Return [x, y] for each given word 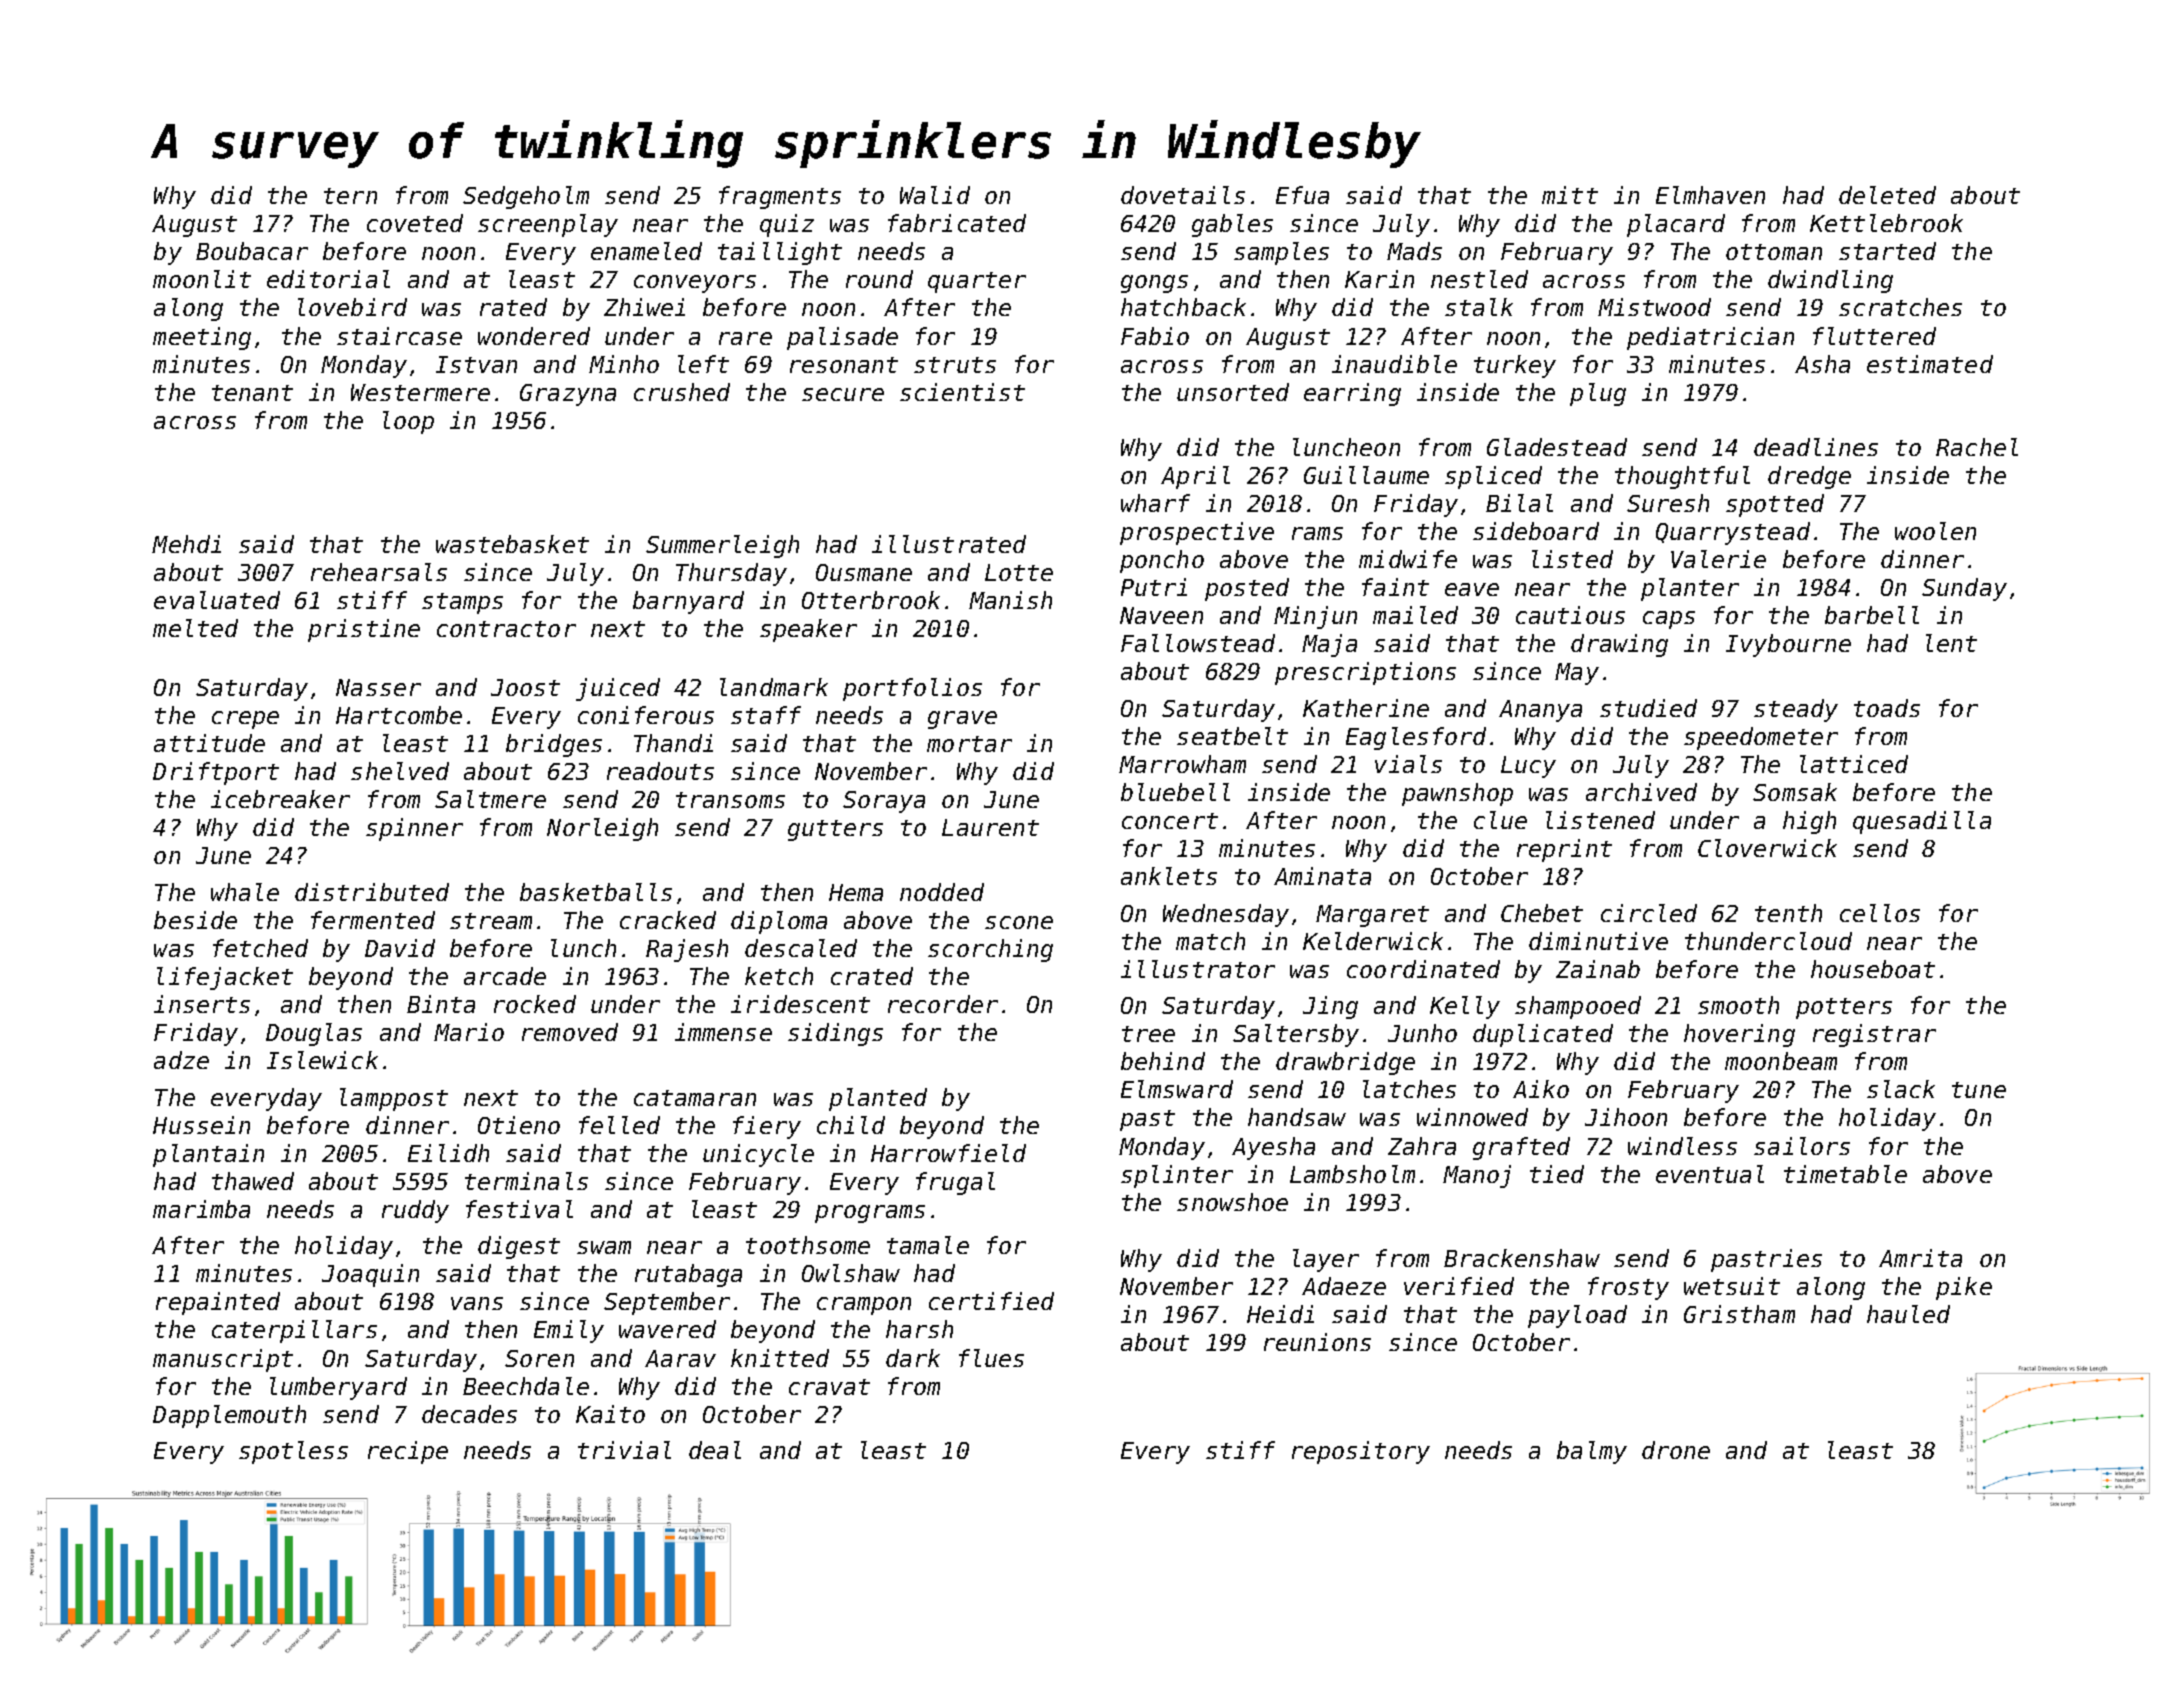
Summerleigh [722, 546]
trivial [624, 1450]
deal [715, 1450]
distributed [372, 892]
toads [1887, 708]
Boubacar [252, 251]
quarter [977, 282]
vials [1408, 764]
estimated [1930, 364]
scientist [962, 392]
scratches [1900, 307]
